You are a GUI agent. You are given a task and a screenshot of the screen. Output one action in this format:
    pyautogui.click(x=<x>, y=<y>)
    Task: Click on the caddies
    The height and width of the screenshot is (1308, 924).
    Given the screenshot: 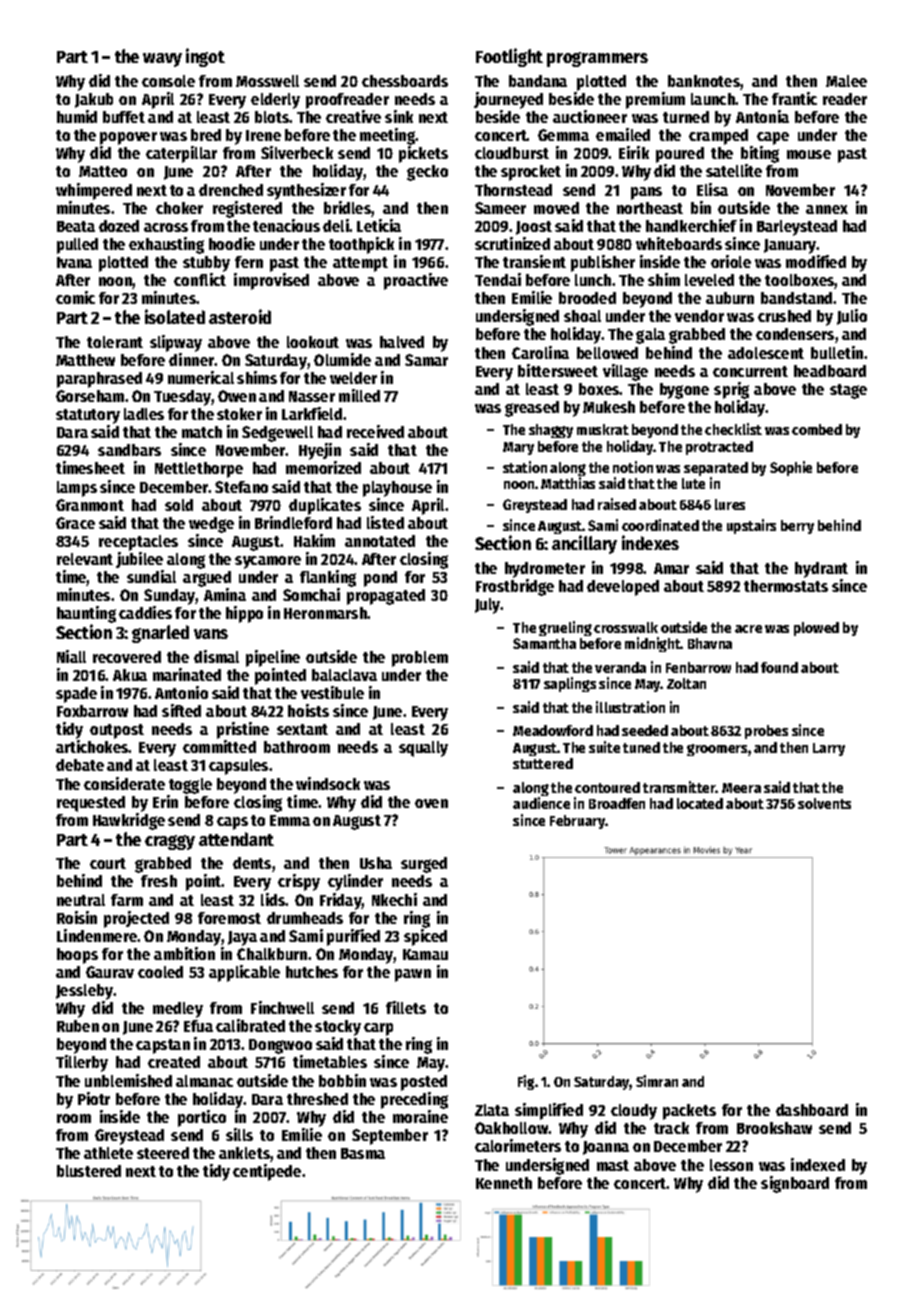 What is the action you would take?
    pyautogui.click(x=145, y=612)
